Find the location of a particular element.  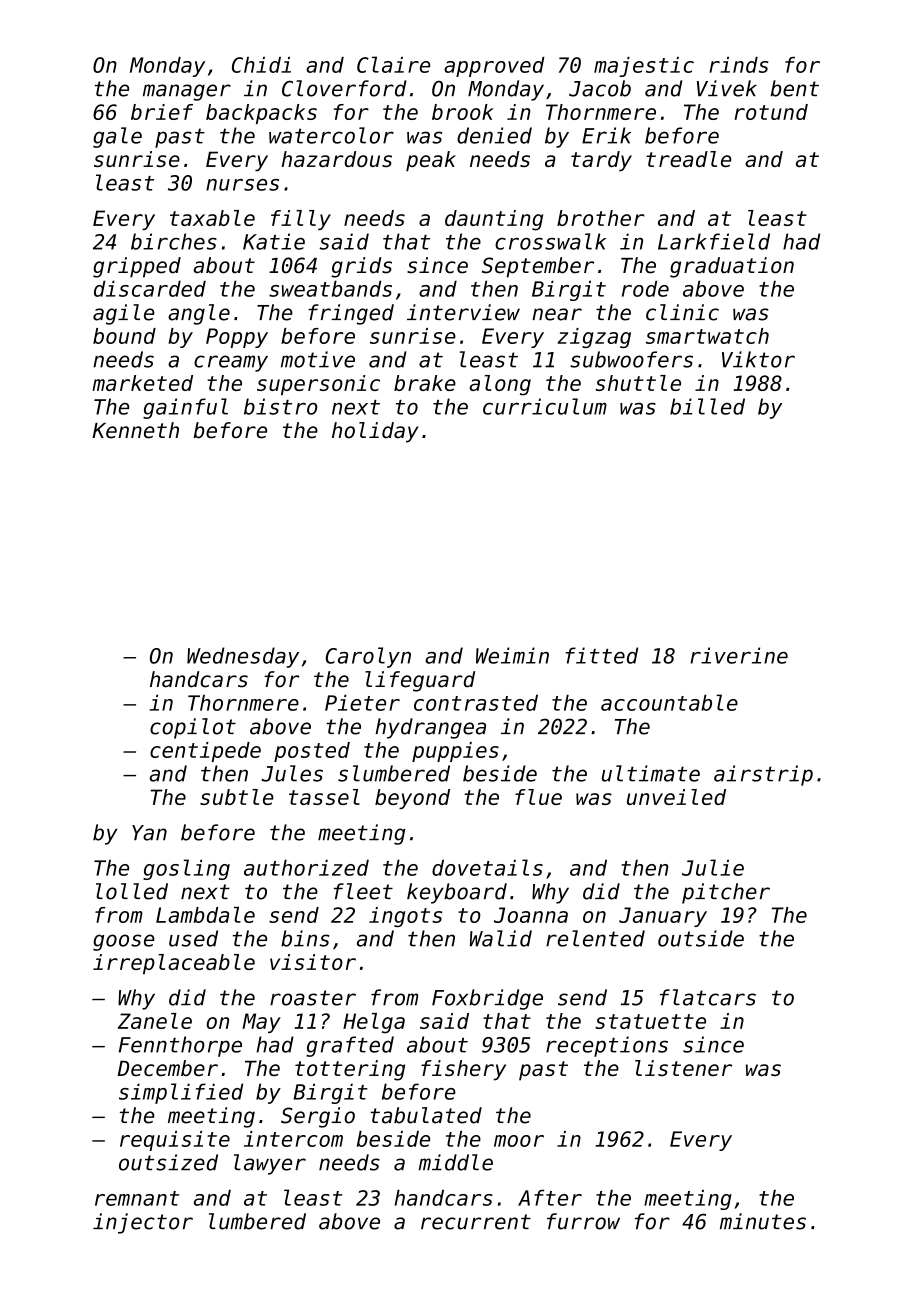

recurrent is located at coordinates (476, 1222).
